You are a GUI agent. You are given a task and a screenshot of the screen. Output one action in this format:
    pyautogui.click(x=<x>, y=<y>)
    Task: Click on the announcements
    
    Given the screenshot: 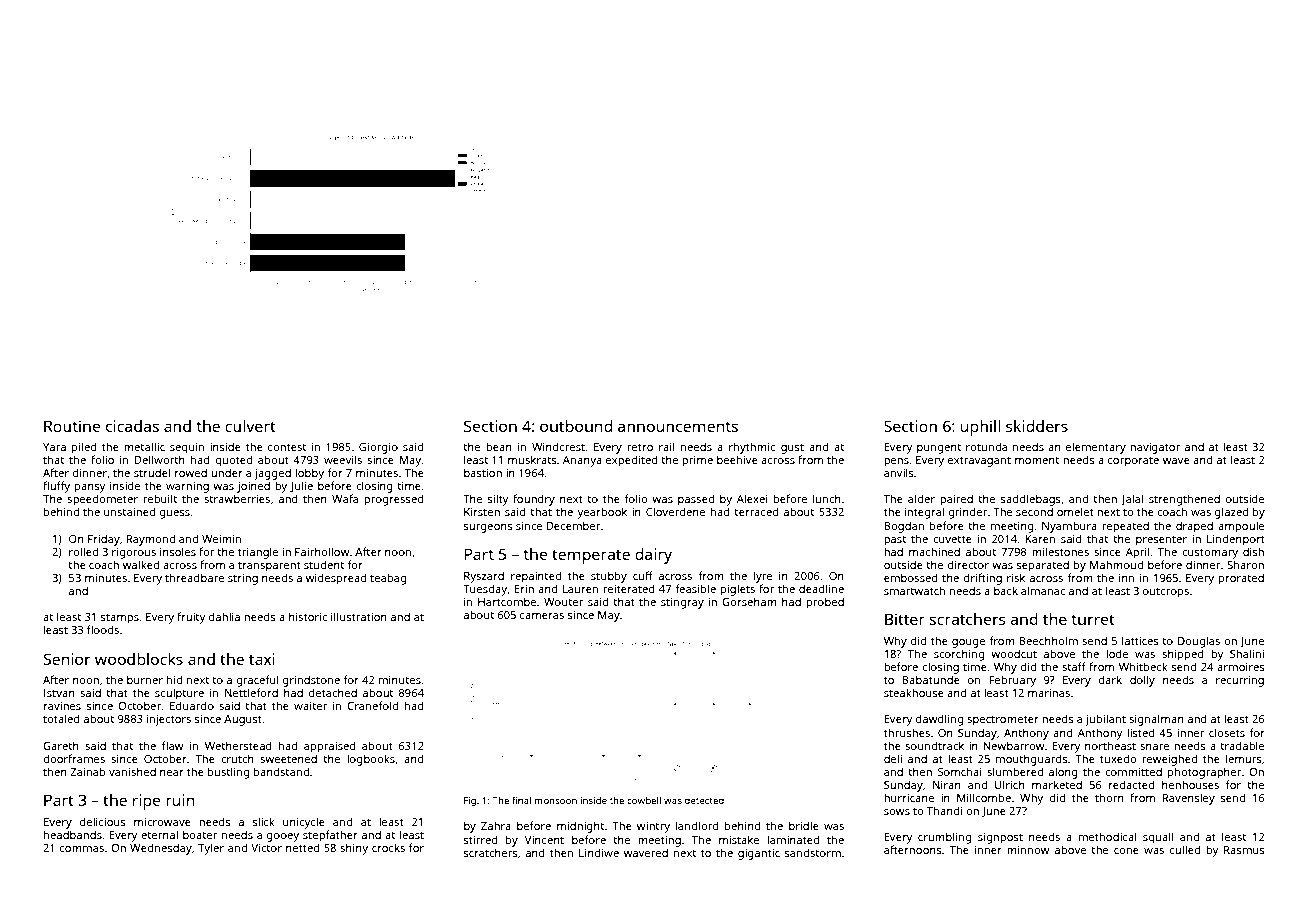 What is the action you would take?
    pyautogui.click(x=678, y=426)
